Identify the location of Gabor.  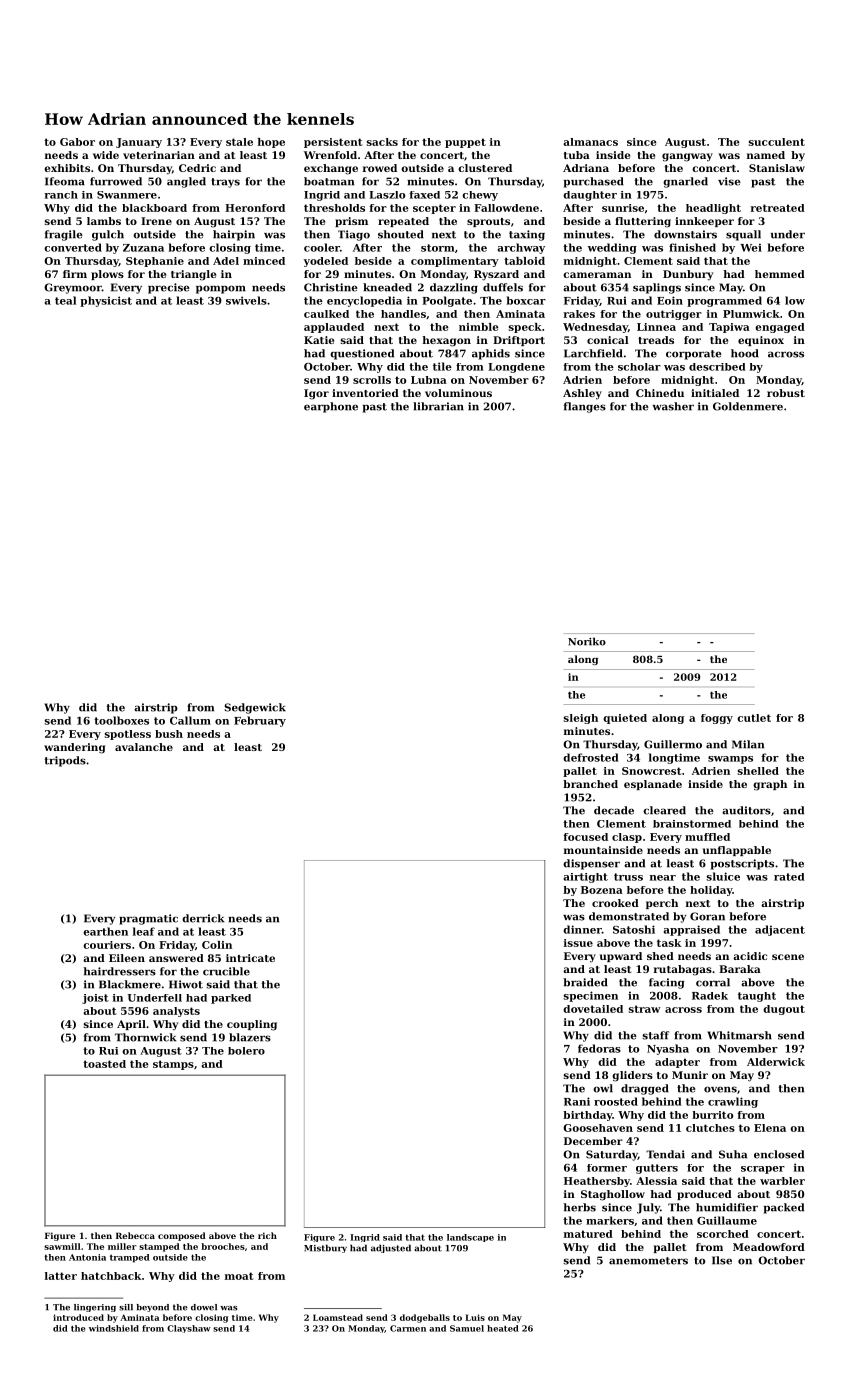
(77, 142).
